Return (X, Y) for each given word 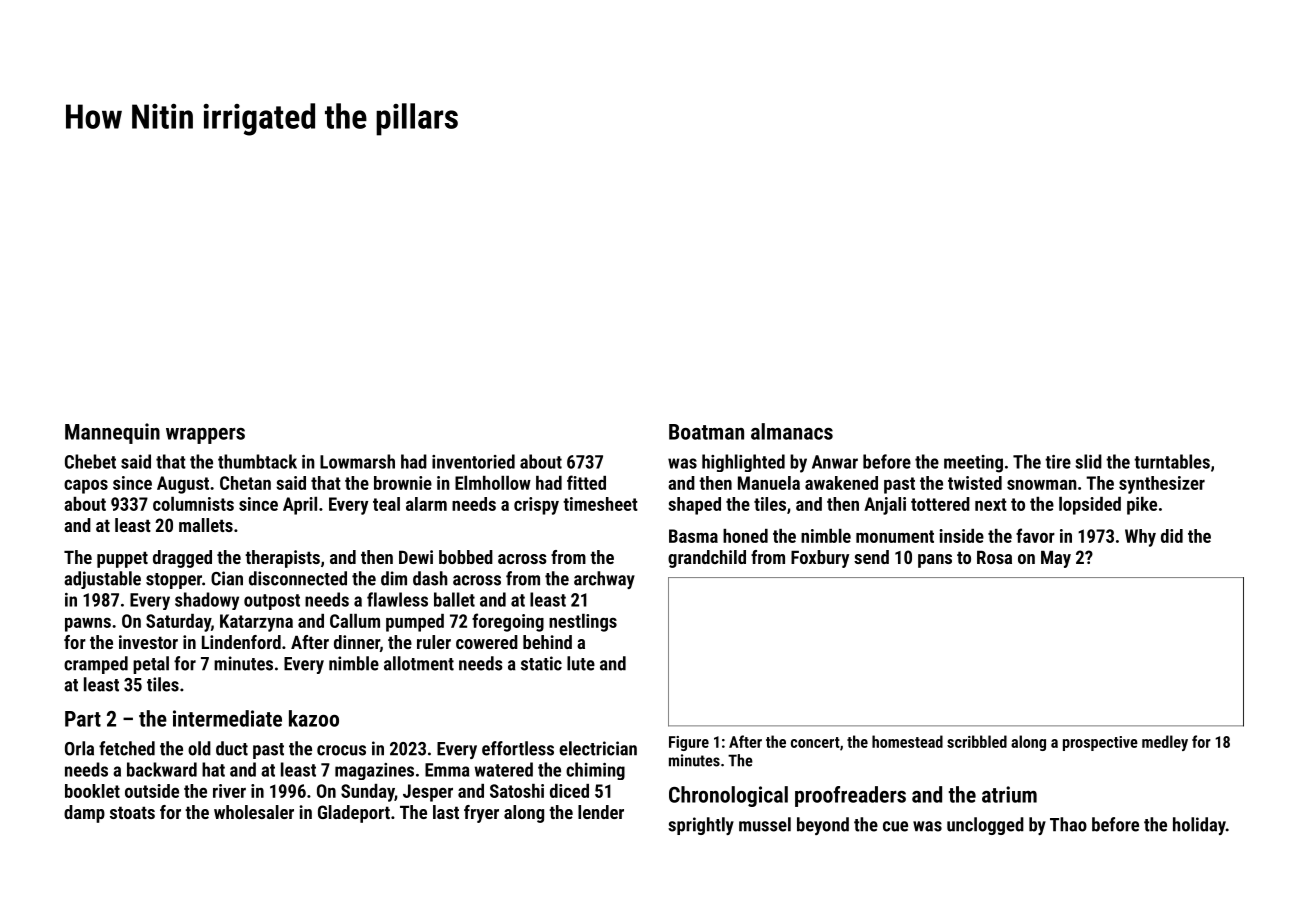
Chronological (728, 796)
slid (1089, 461)
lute (581, 663)
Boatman (706, 432)
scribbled (977, 741)
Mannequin (112, 433)
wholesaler (254, 812)
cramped (96, 665)
